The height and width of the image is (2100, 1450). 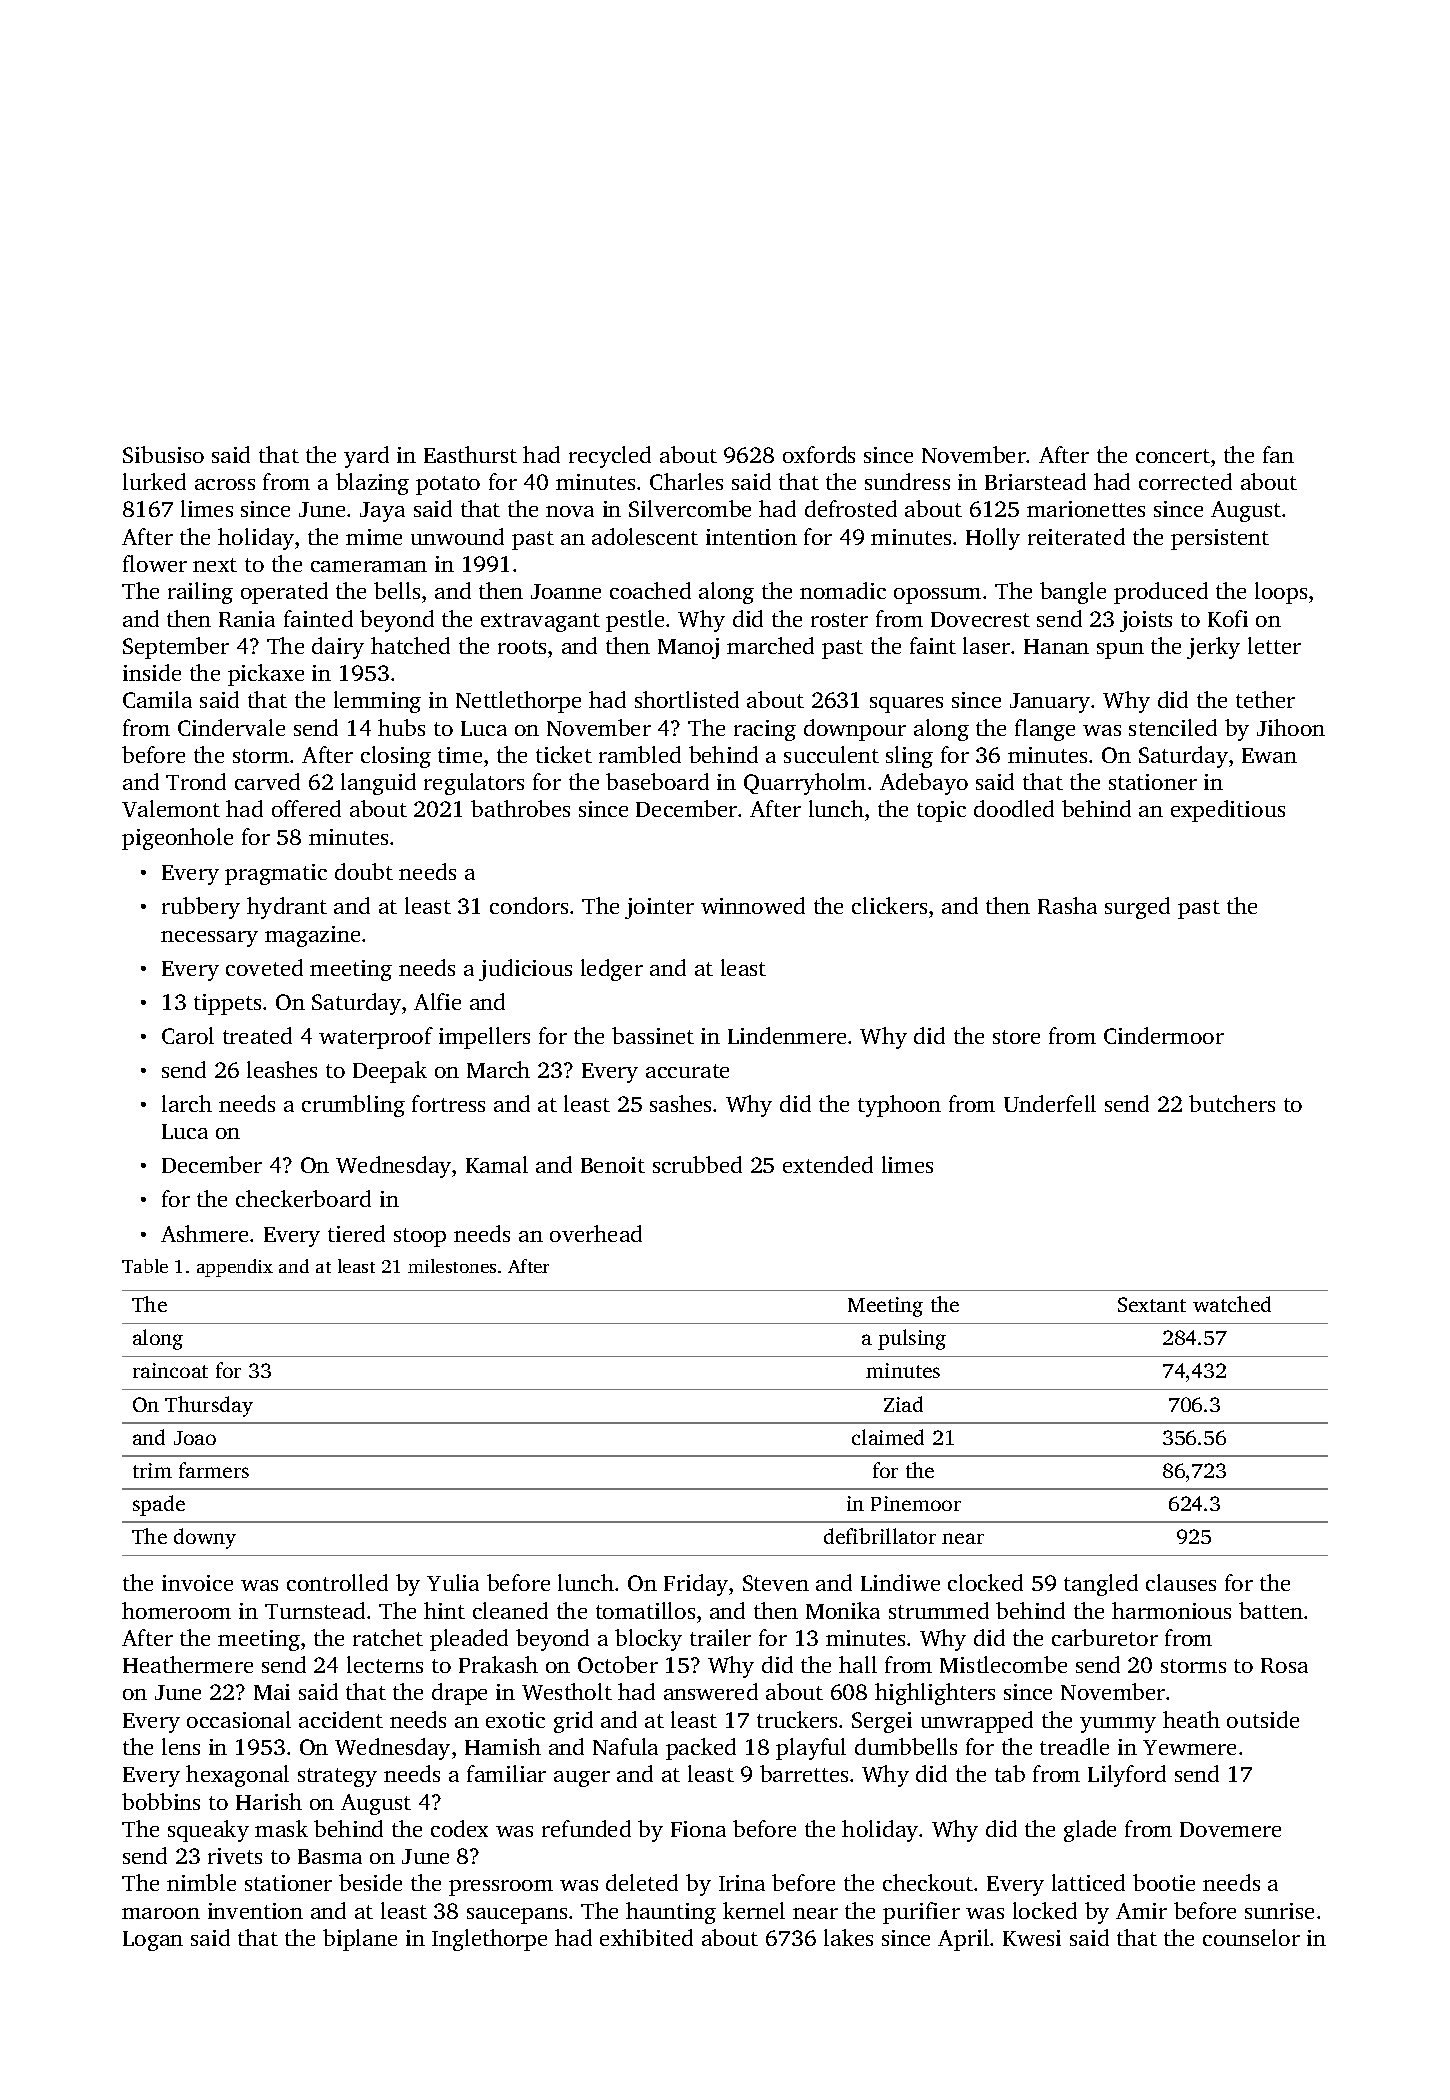 What do you see at coordinates (570, 511) in the image?
I see `nova` at bounding box center [570, 511].
